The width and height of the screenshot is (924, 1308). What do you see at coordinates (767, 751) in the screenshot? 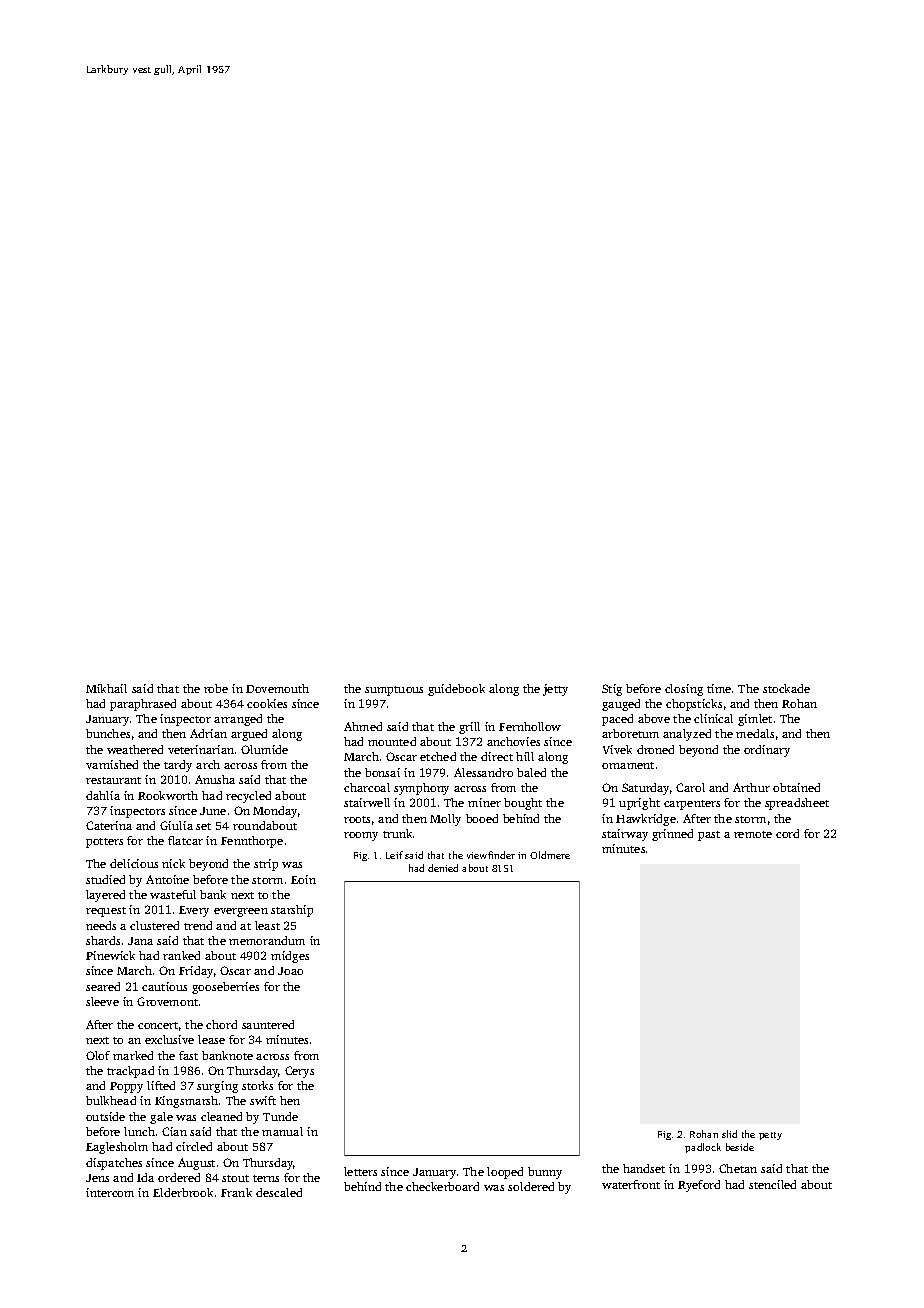
I see `ordinary` at bounding box center [767, 751].
